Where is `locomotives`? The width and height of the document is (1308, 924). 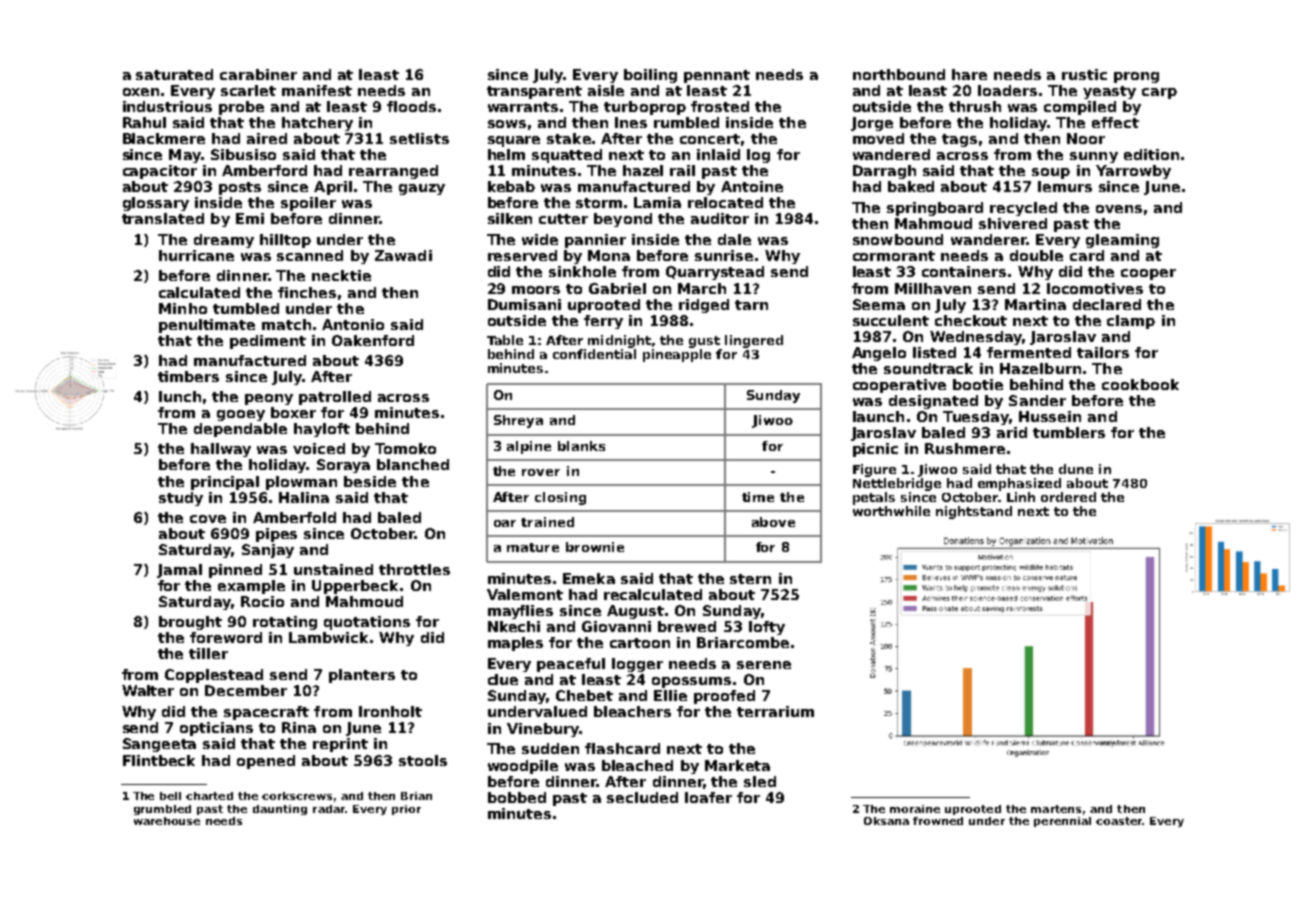
locomotives is located at coordinates (1095, 288).
